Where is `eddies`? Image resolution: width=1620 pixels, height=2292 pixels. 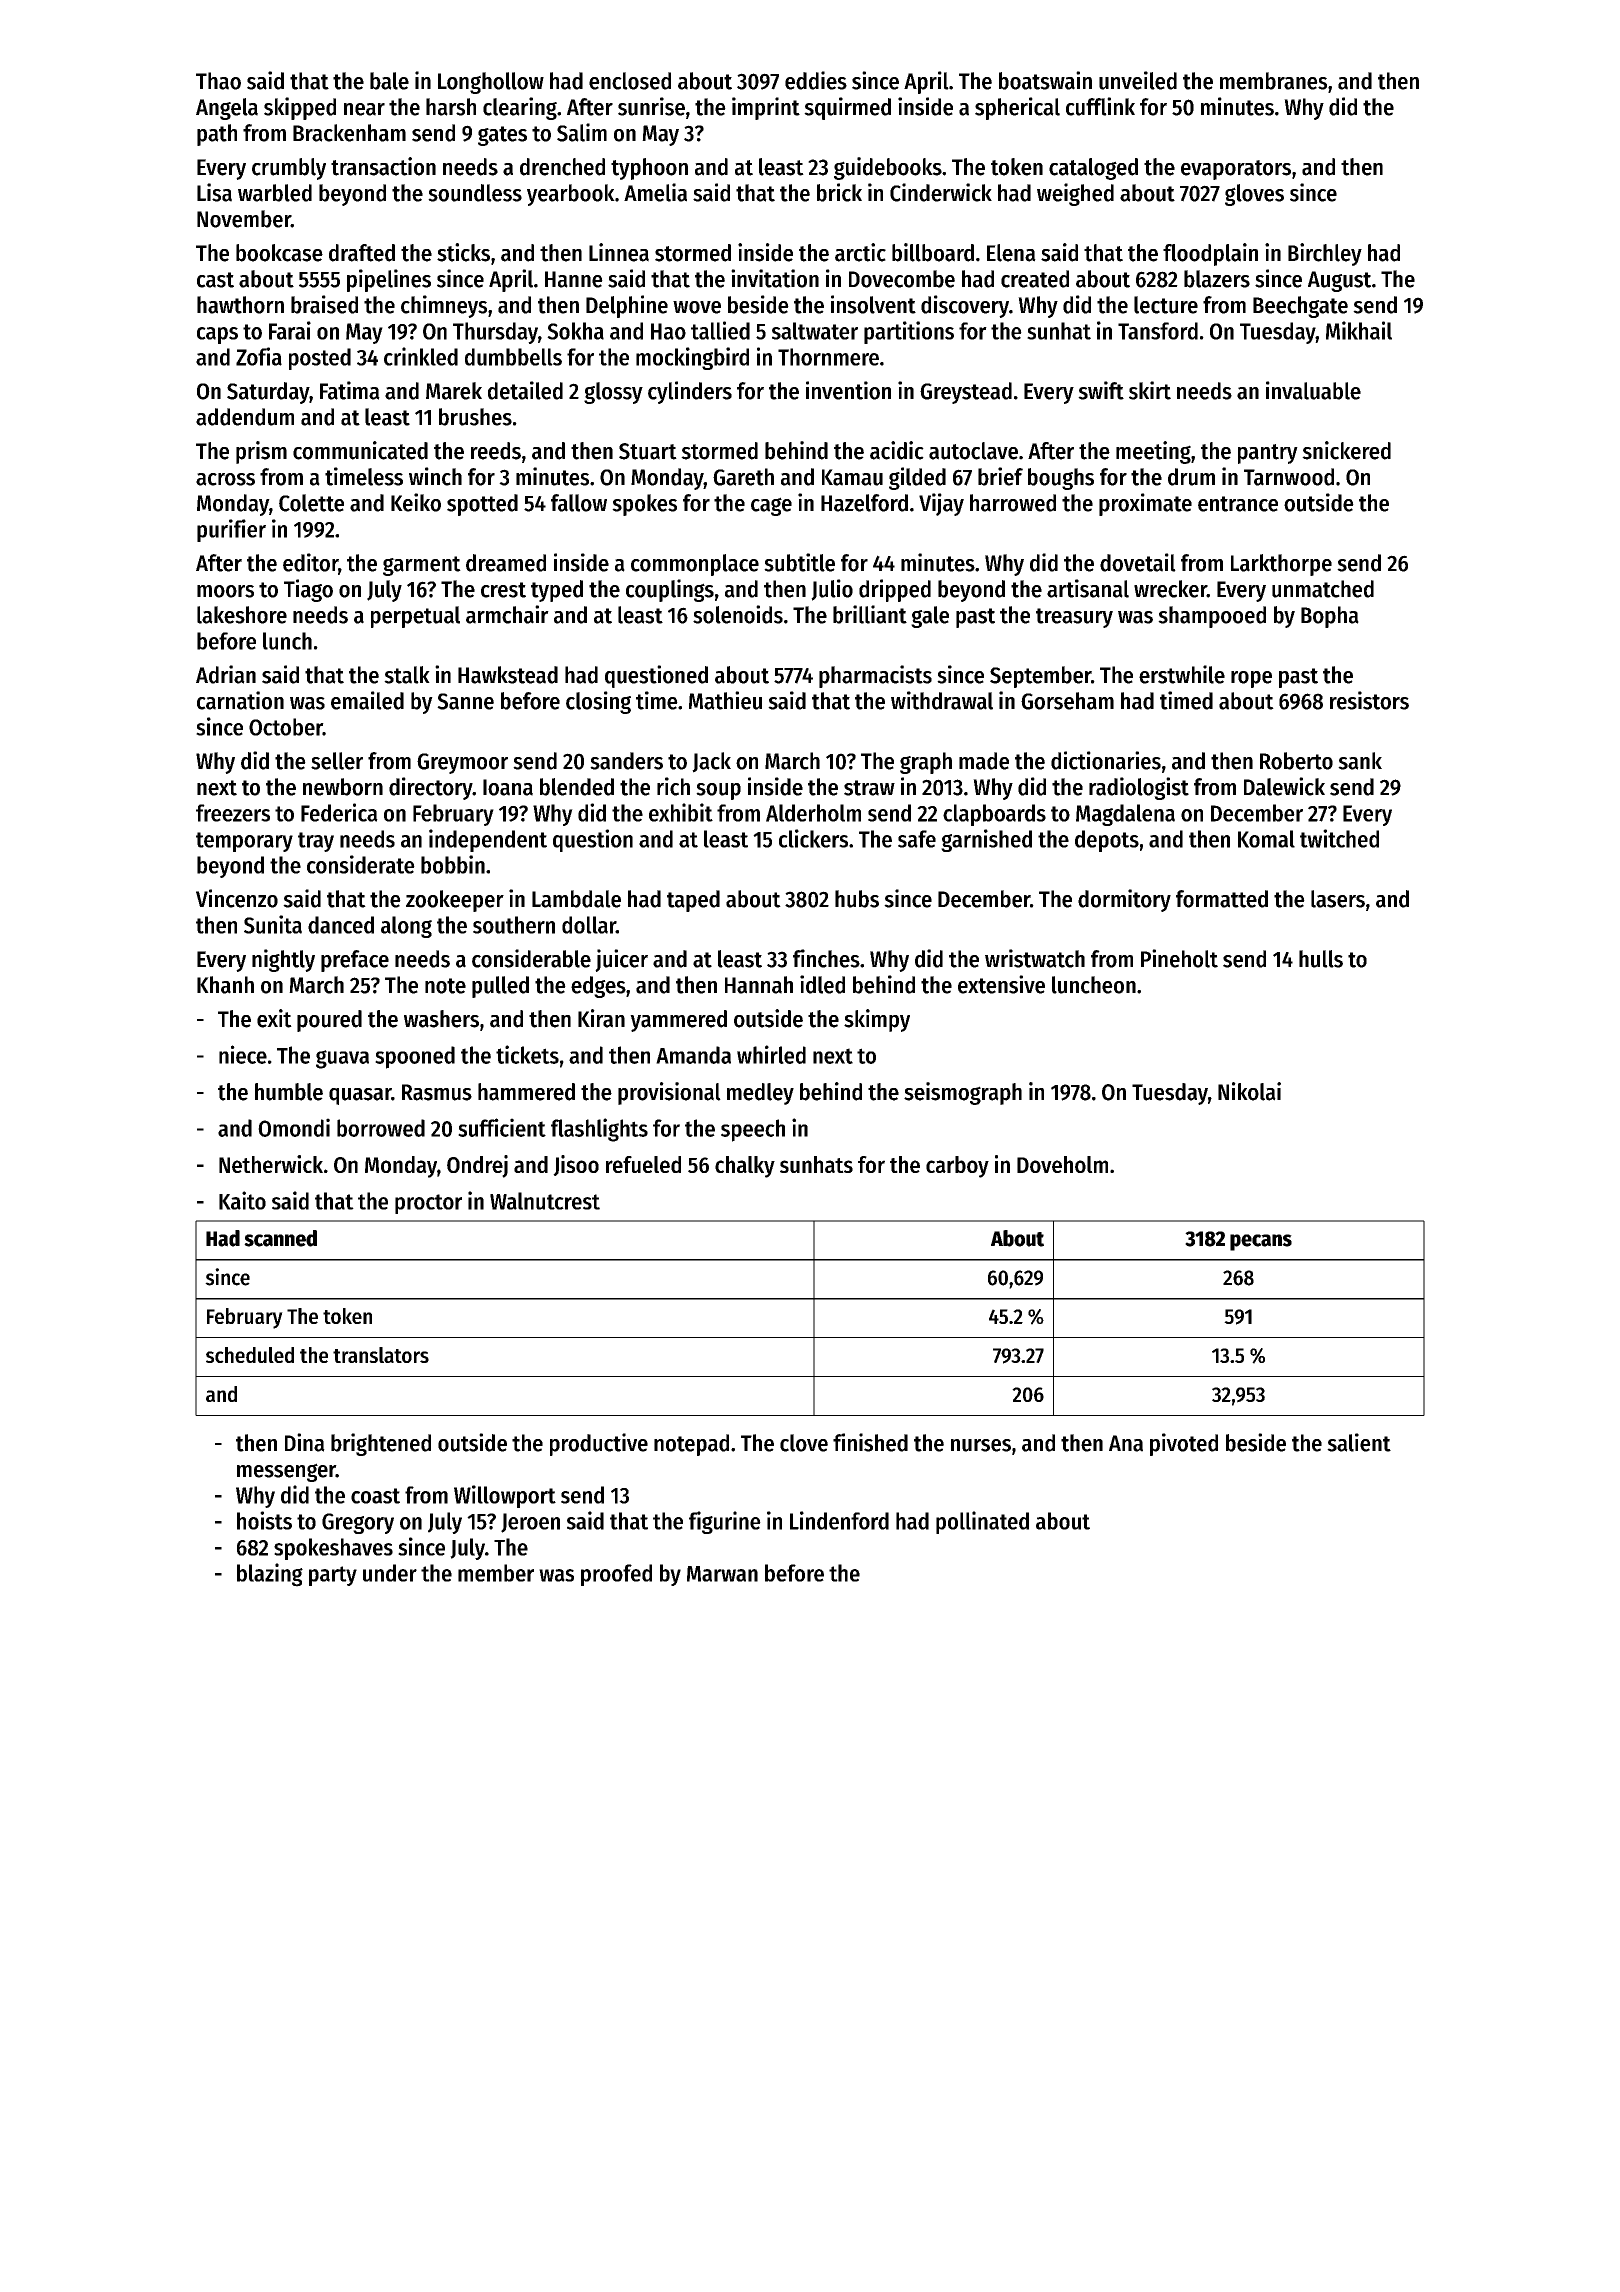 eddies is located at coordinates (816, 80).
